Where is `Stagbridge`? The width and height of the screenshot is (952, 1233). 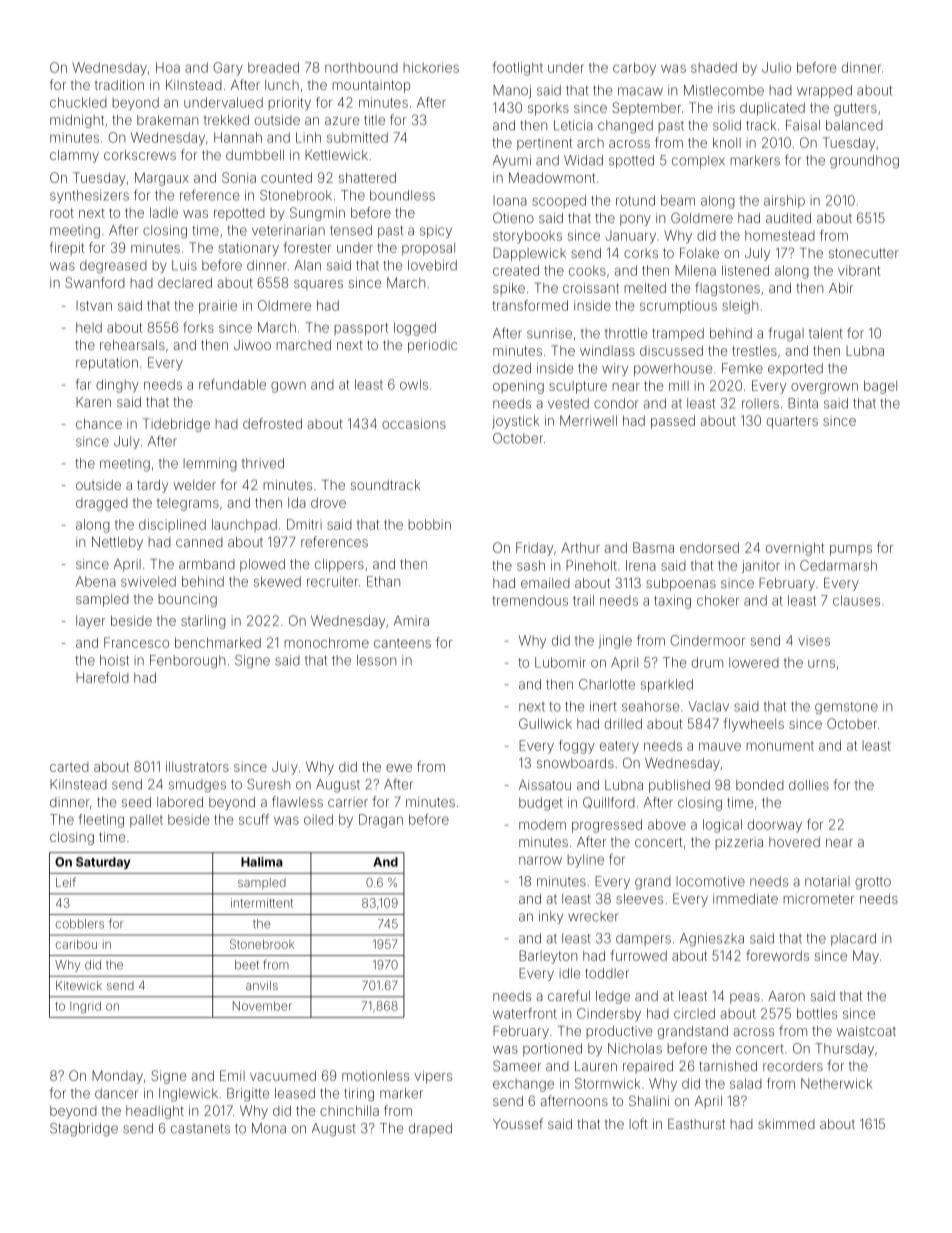
Stagbridge is located at coordinates (84, 1130).
